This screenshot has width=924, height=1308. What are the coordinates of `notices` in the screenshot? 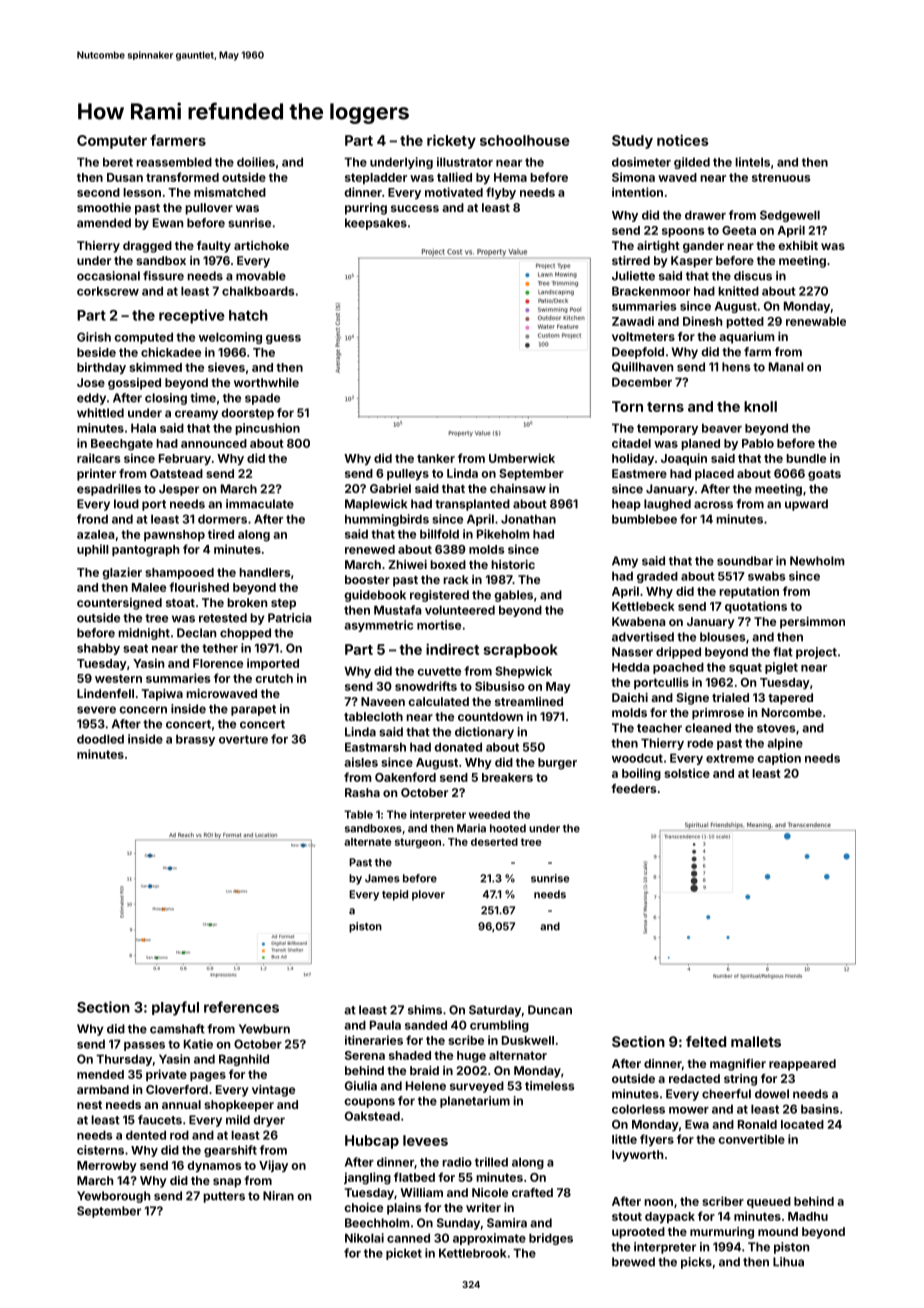 It's located at (683, 140).
